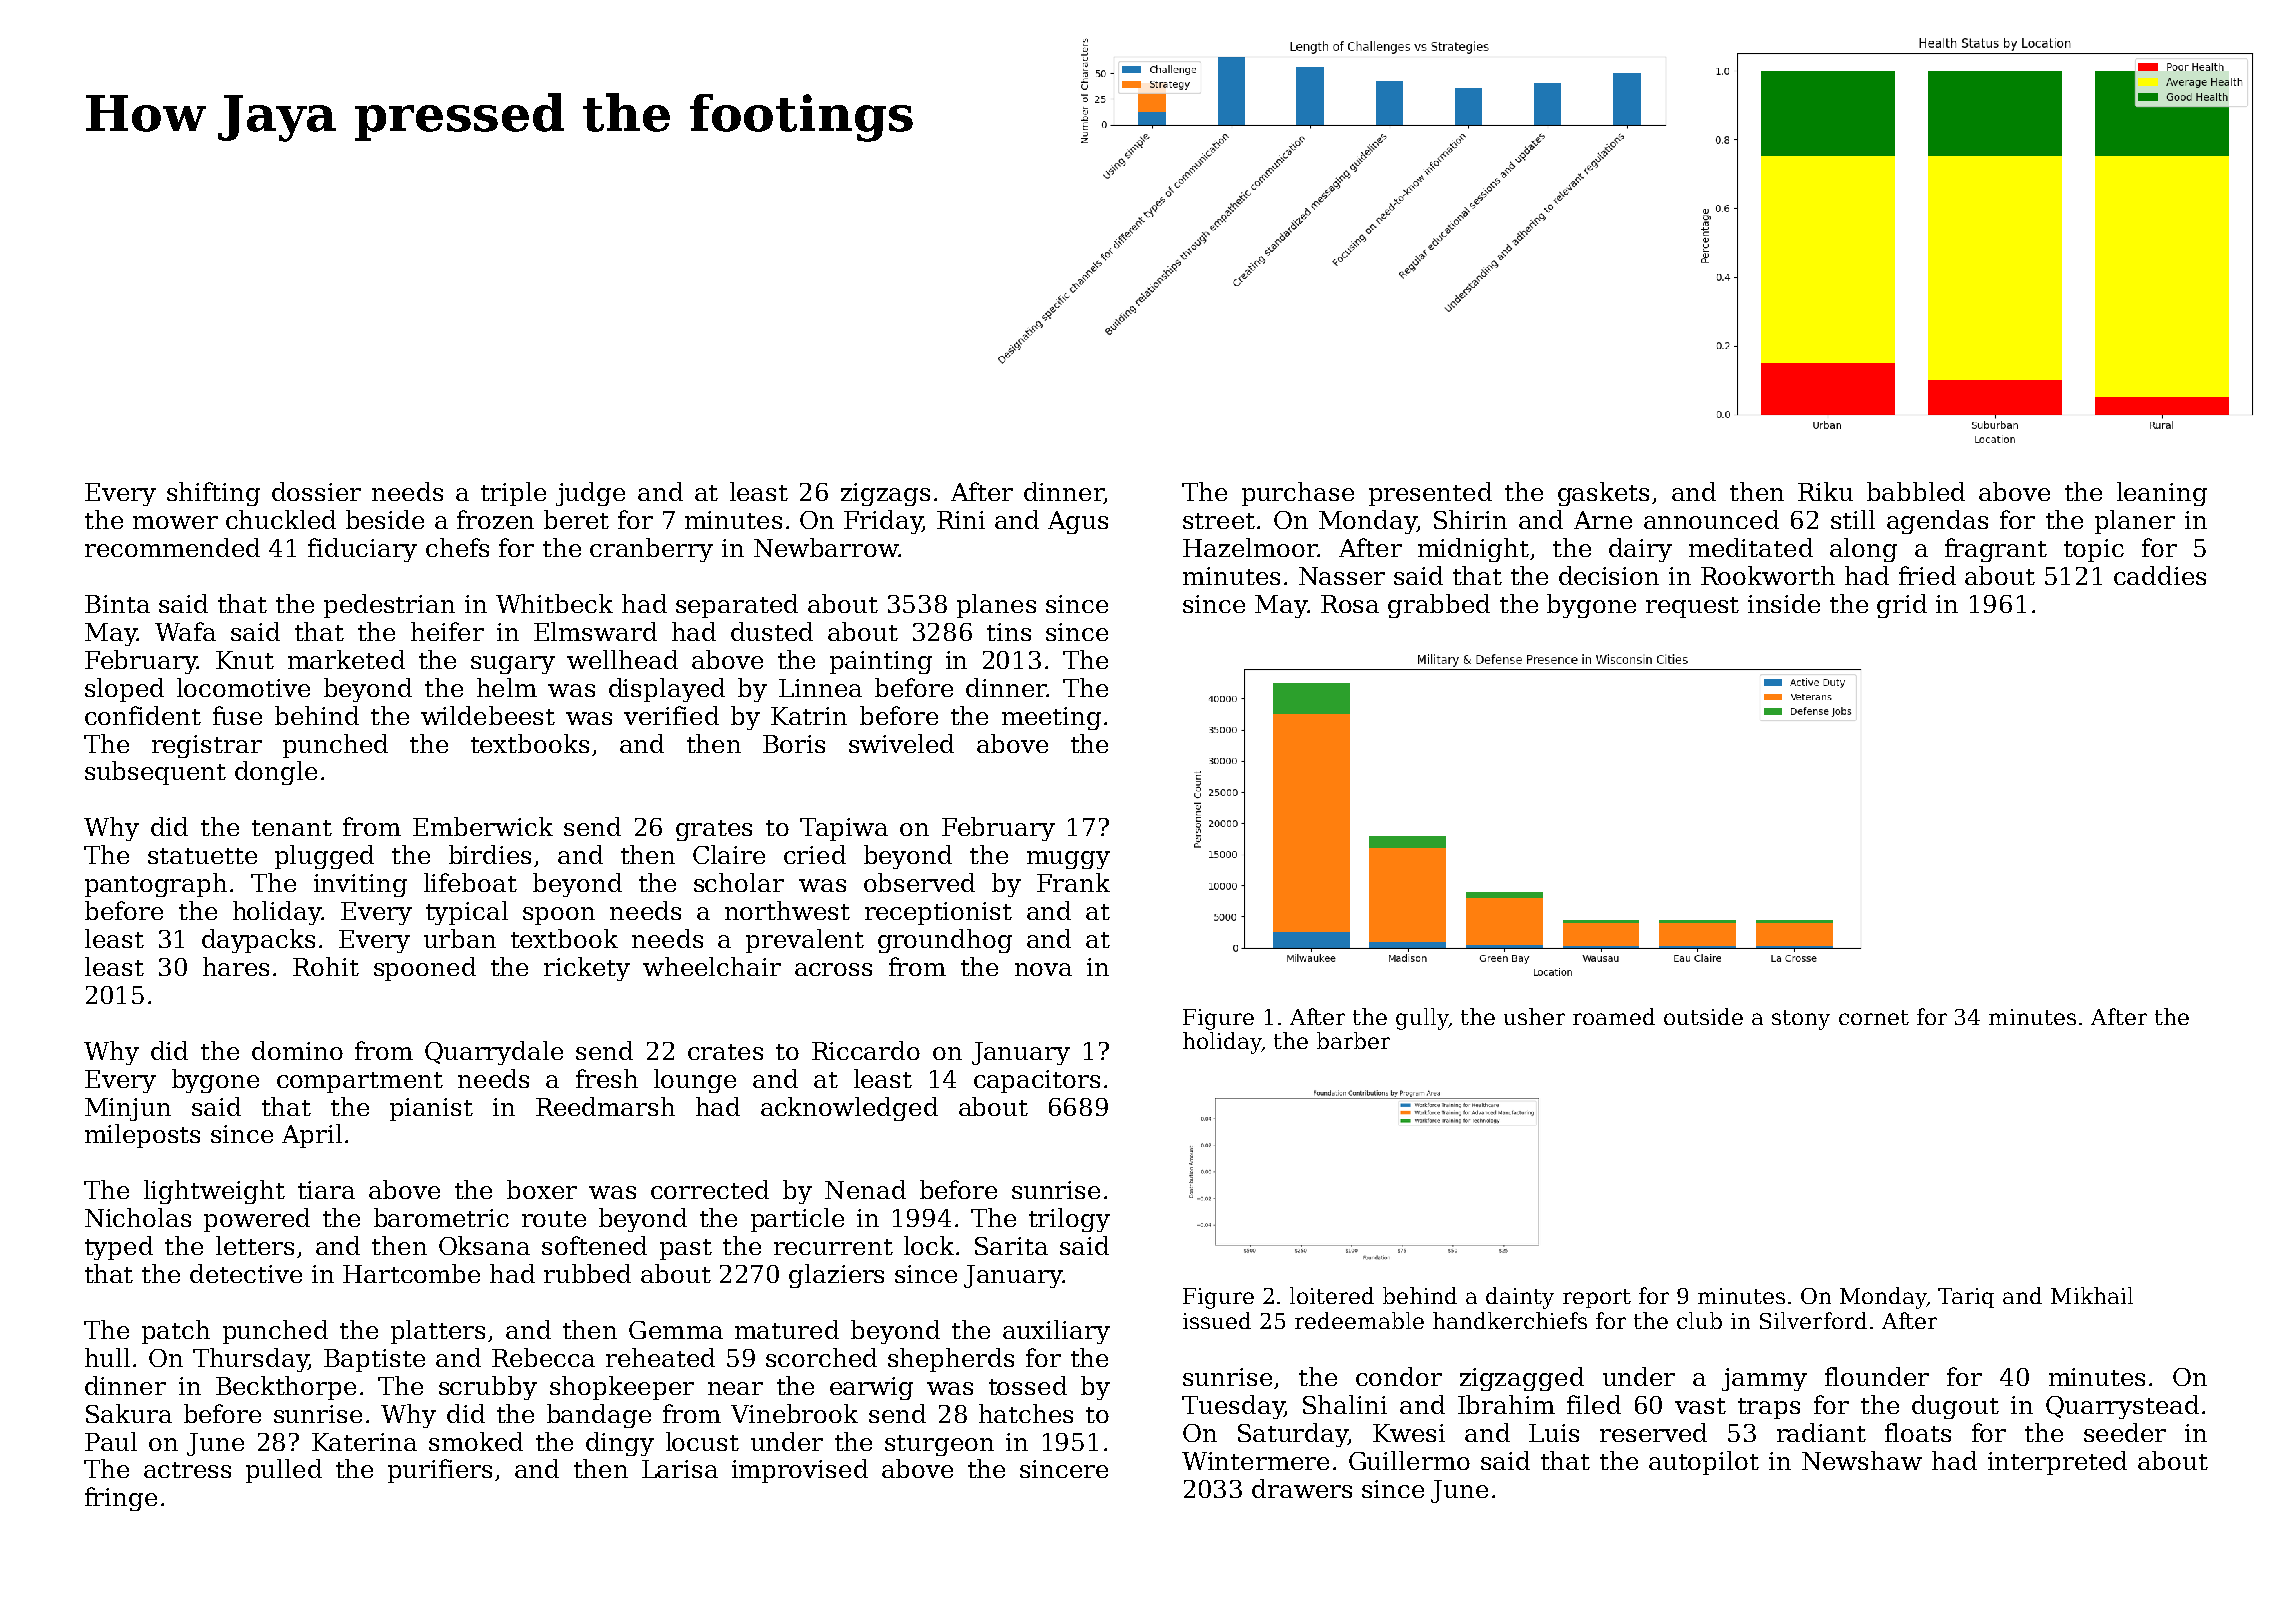 The image size is (2292, 1620). I want to click on trilogy, so click(1069, 1220).
